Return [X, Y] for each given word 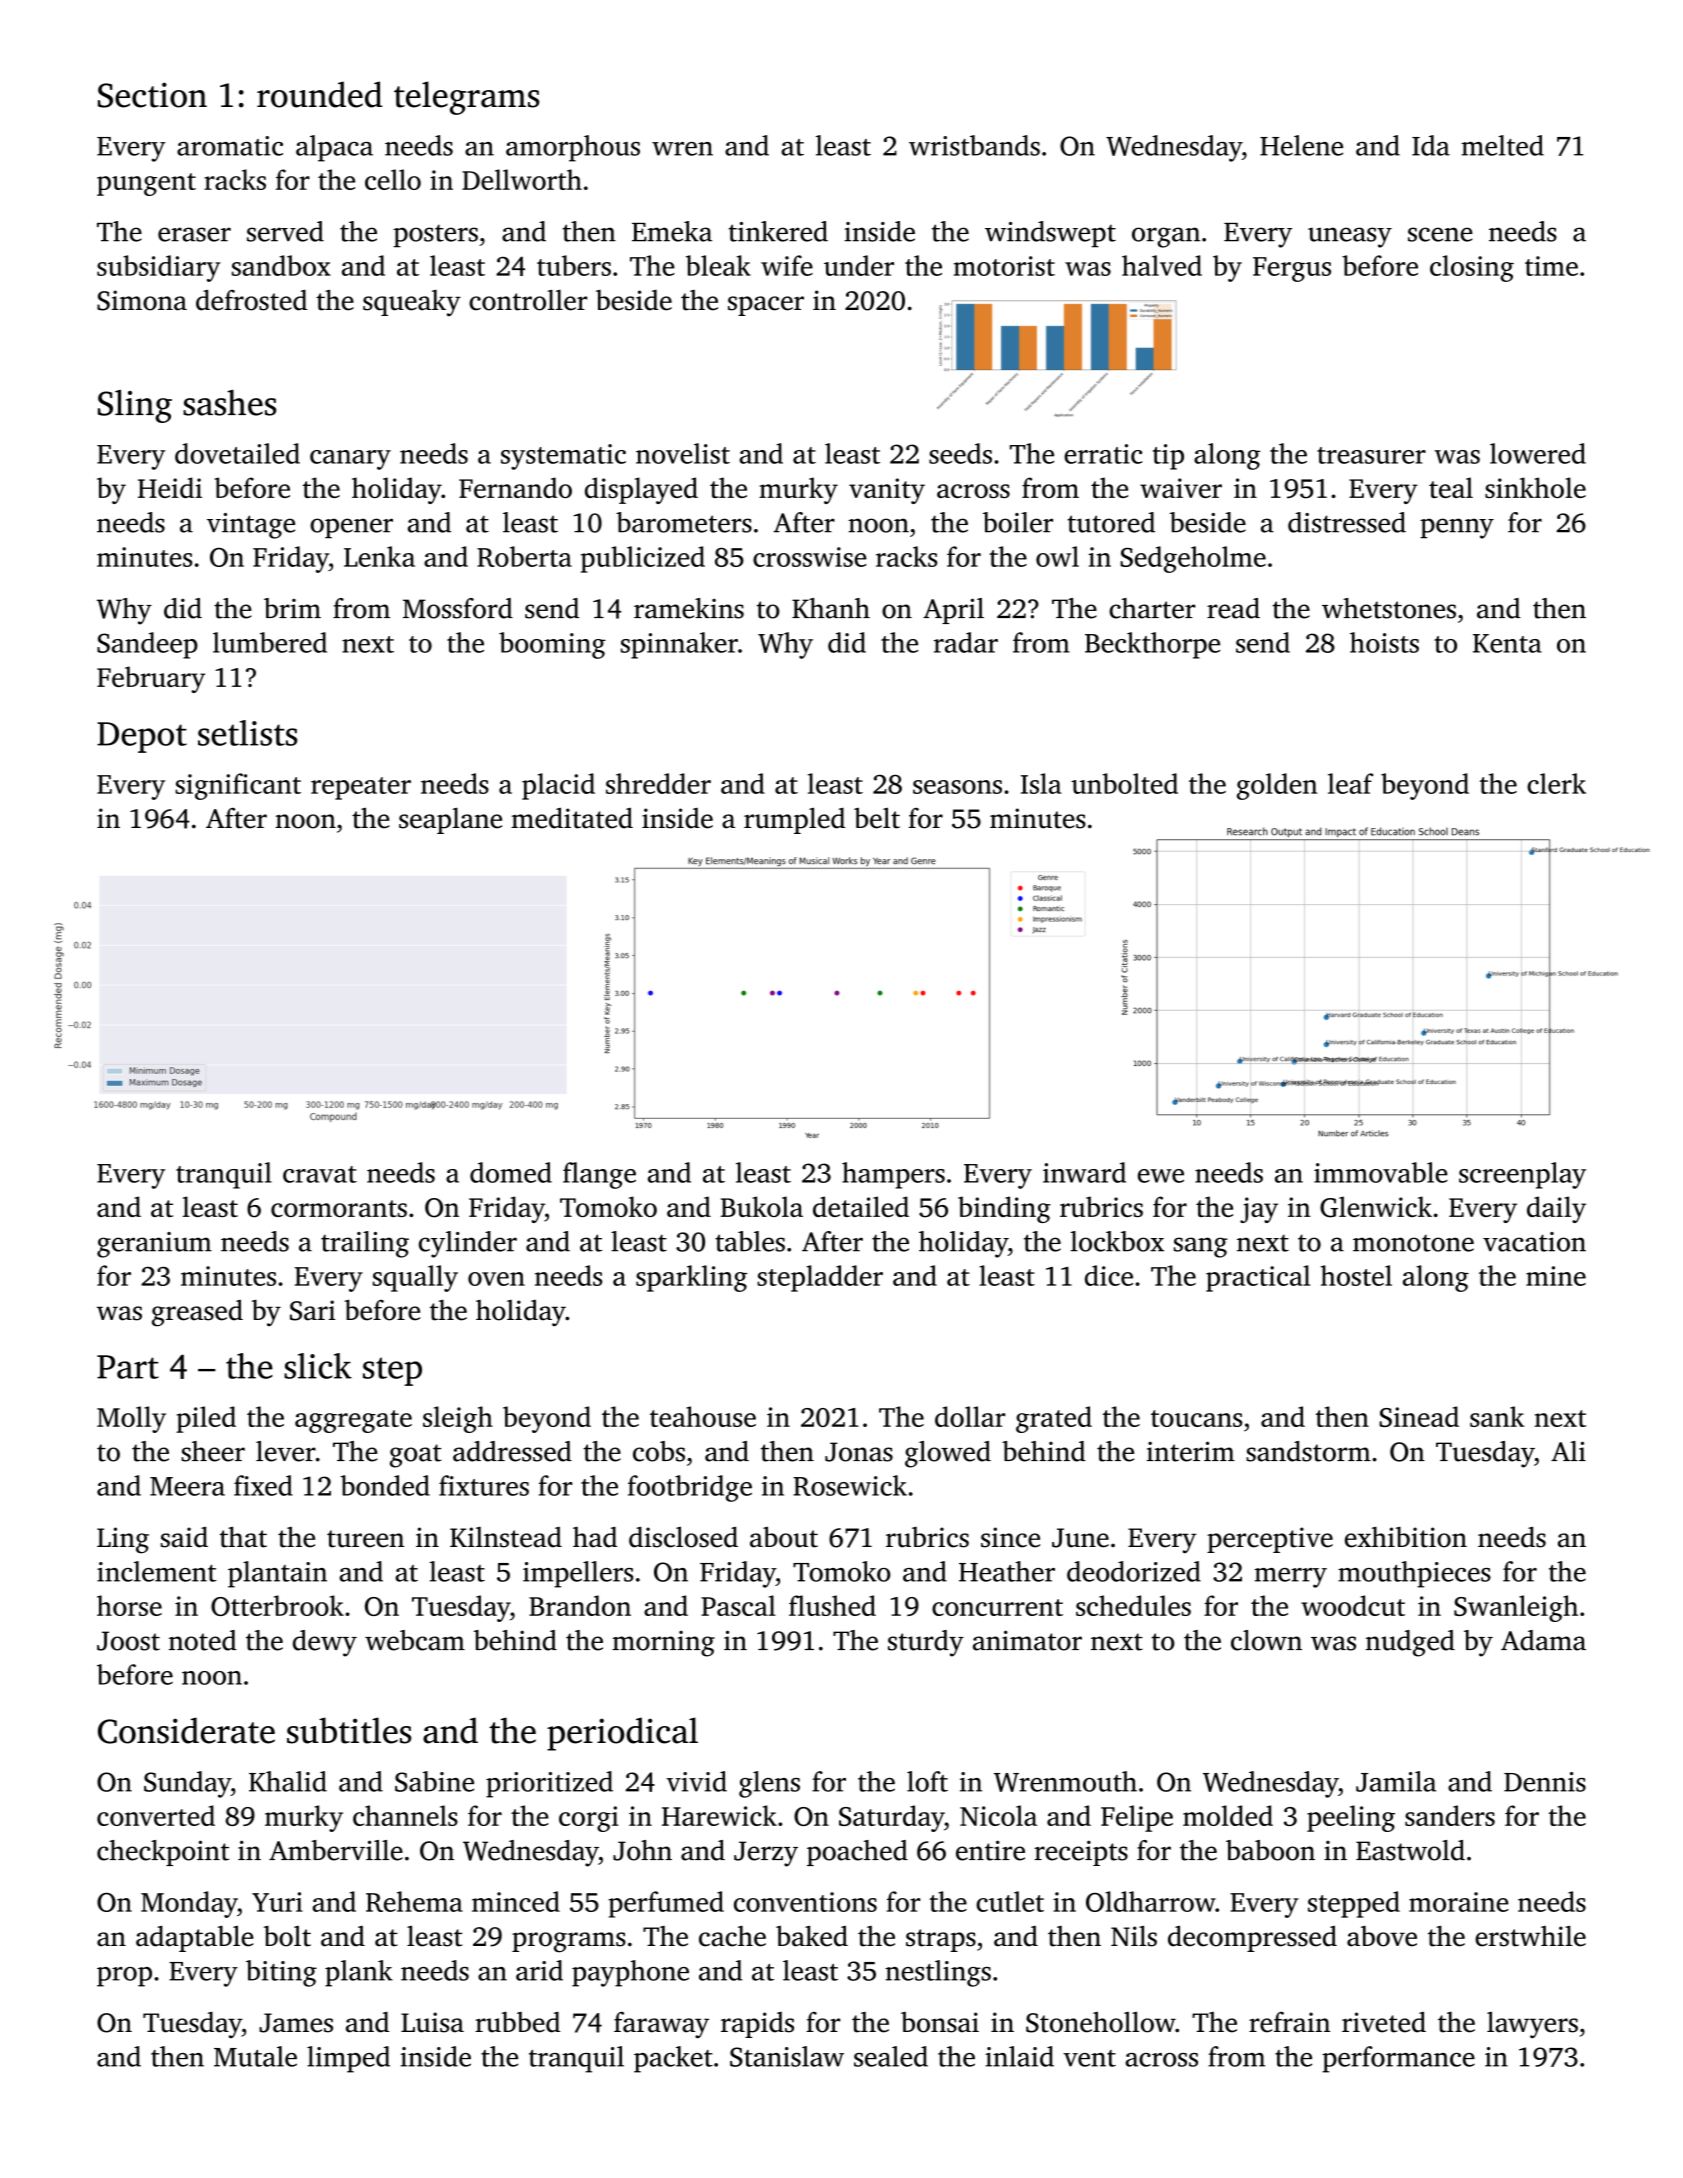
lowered [1538, 453]
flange [599, 1175]
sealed [891, 2056]
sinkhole [1535, 487]
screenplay [1522, 1175]
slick [318, 1366]
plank [359, 1973]
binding [1004, 1209]
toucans [1196, 1418]
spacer [766, 306]
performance [1398, 2059]
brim [292, 608]
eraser [194, 234]
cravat [320, 1174]
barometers [684, 522]
